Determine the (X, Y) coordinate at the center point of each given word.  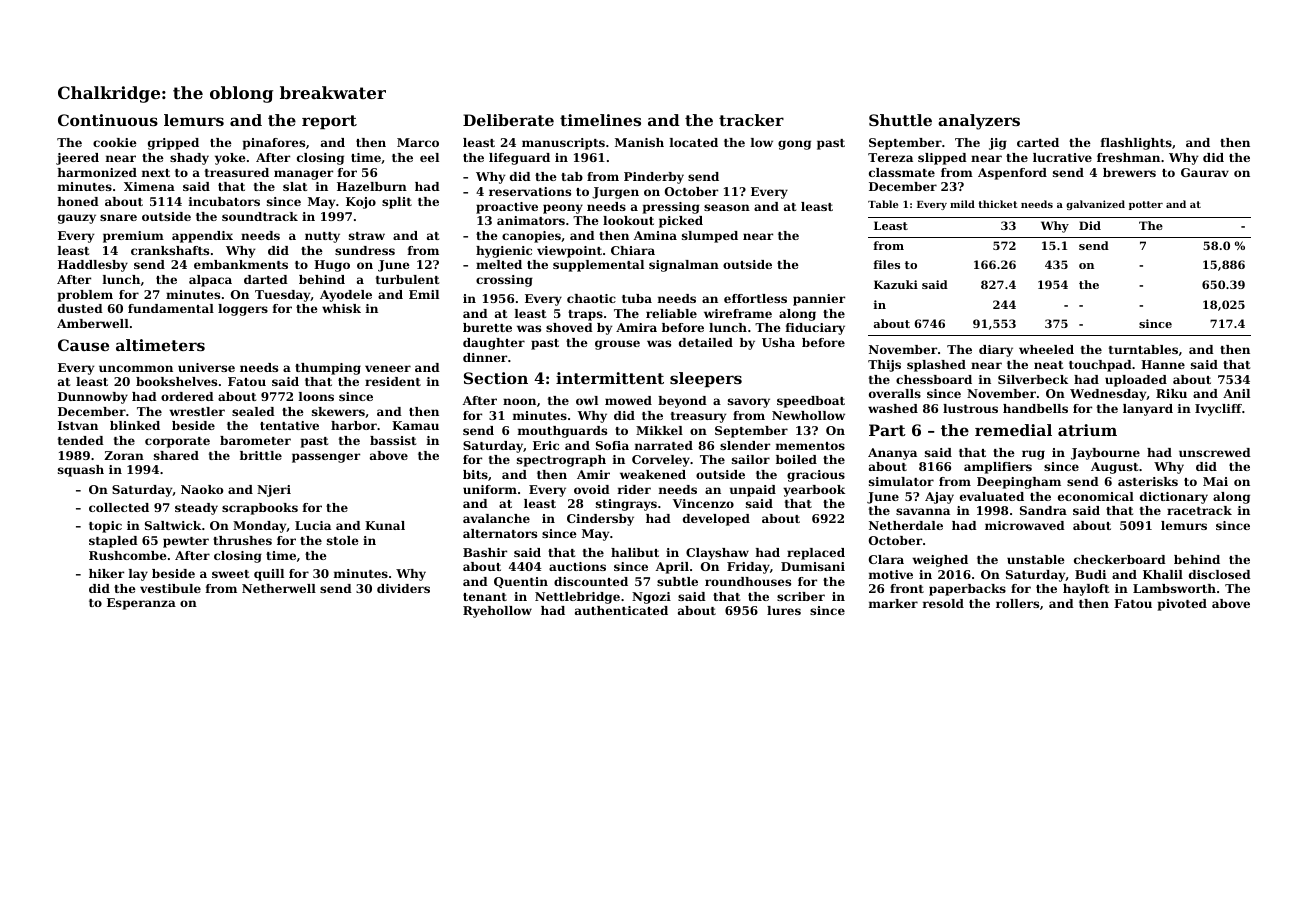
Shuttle (900, 120)
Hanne (1163, 364)
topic (105, 527)
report (329, 122)
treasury (699, 417)
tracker (751, 120)
